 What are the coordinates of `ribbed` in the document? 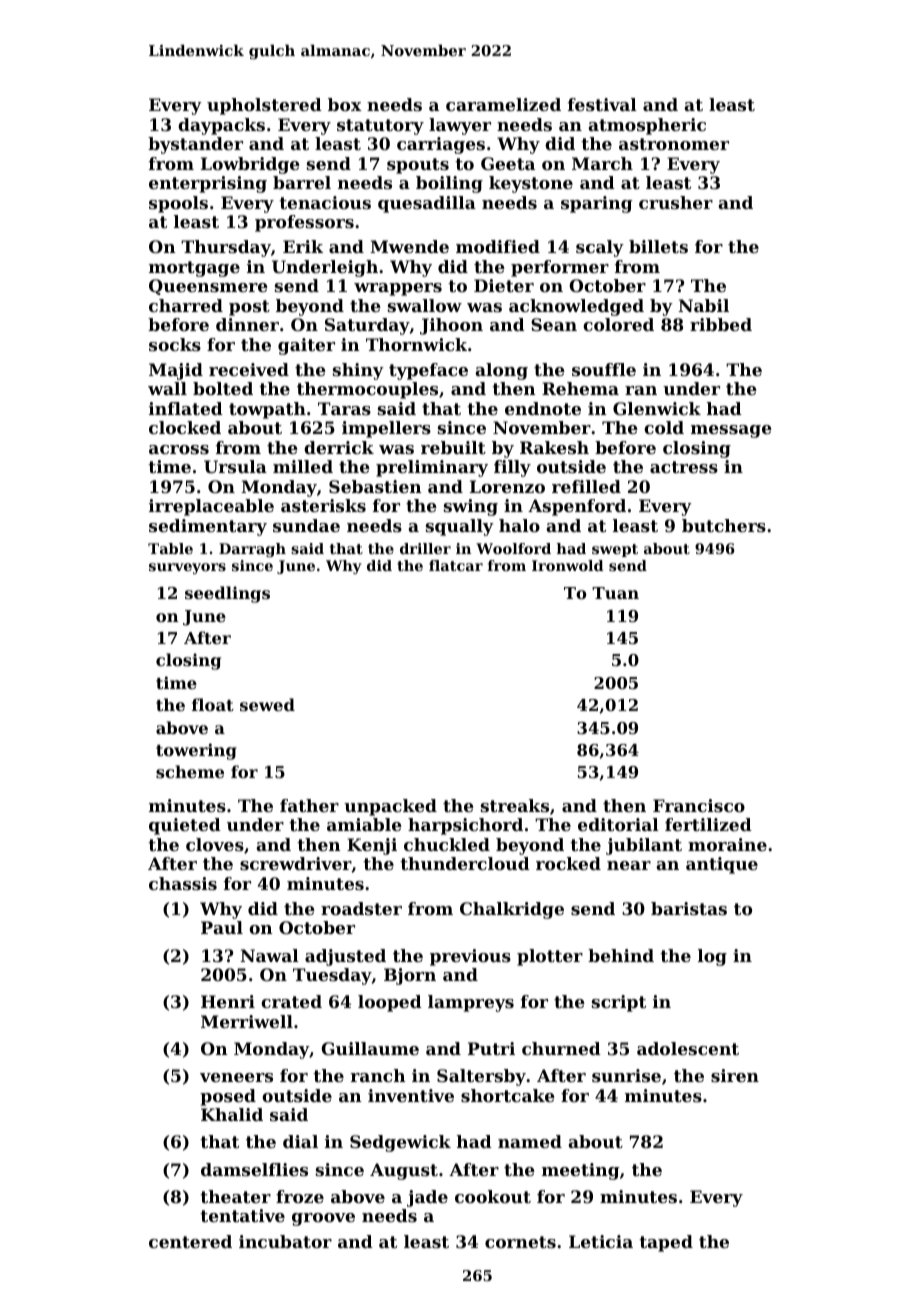 It's located at (721, 324).
